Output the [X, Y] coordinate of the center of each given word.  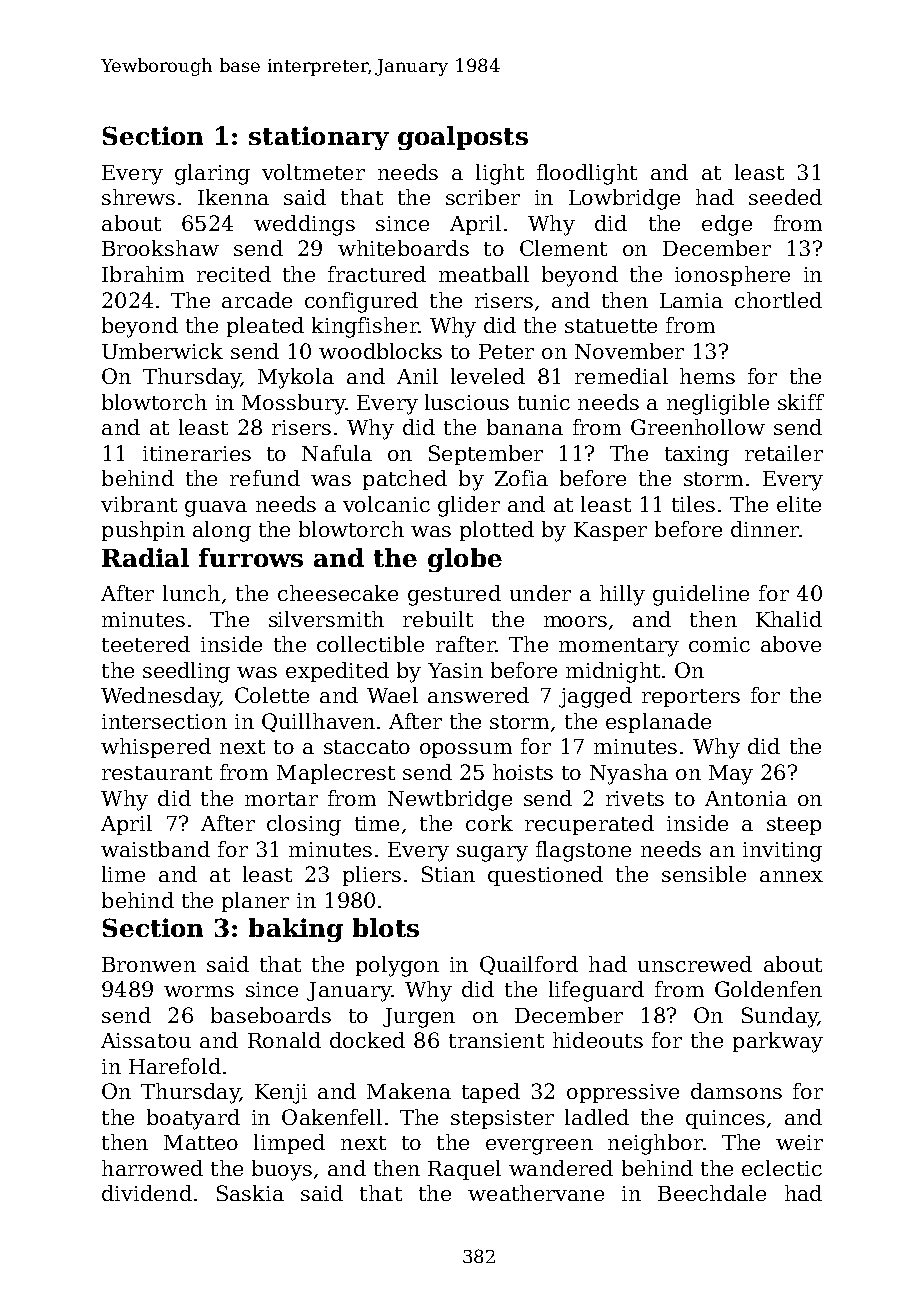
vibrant [139, 504]
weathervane [536, 1193]
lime [123, 874]
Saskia [250, 1193]
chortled [778, 300]
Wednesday [160, 697]
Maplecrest [336, 774]
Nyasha [629, 774]
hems [707, 376]
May [731, 775]
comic [719, 644]
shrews [138, 197]
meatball [484, 274]
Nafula [337, 453]
